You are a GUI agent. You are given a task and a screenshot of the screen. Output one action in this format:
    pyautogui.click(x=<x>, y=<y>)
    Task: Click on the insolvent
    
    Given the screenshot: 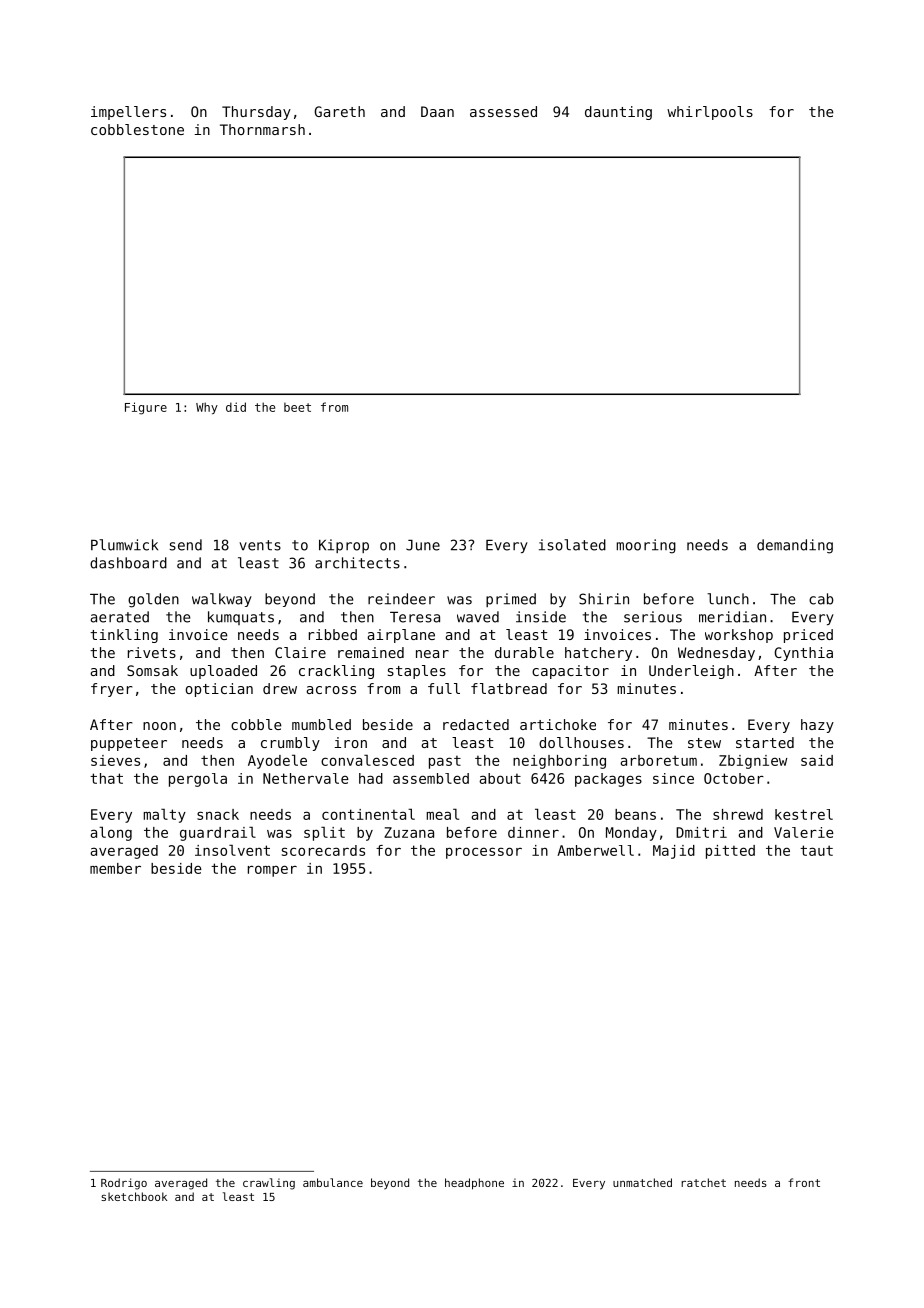 What is the action you would take?
    pyautogui.click(x=232, y=850)
